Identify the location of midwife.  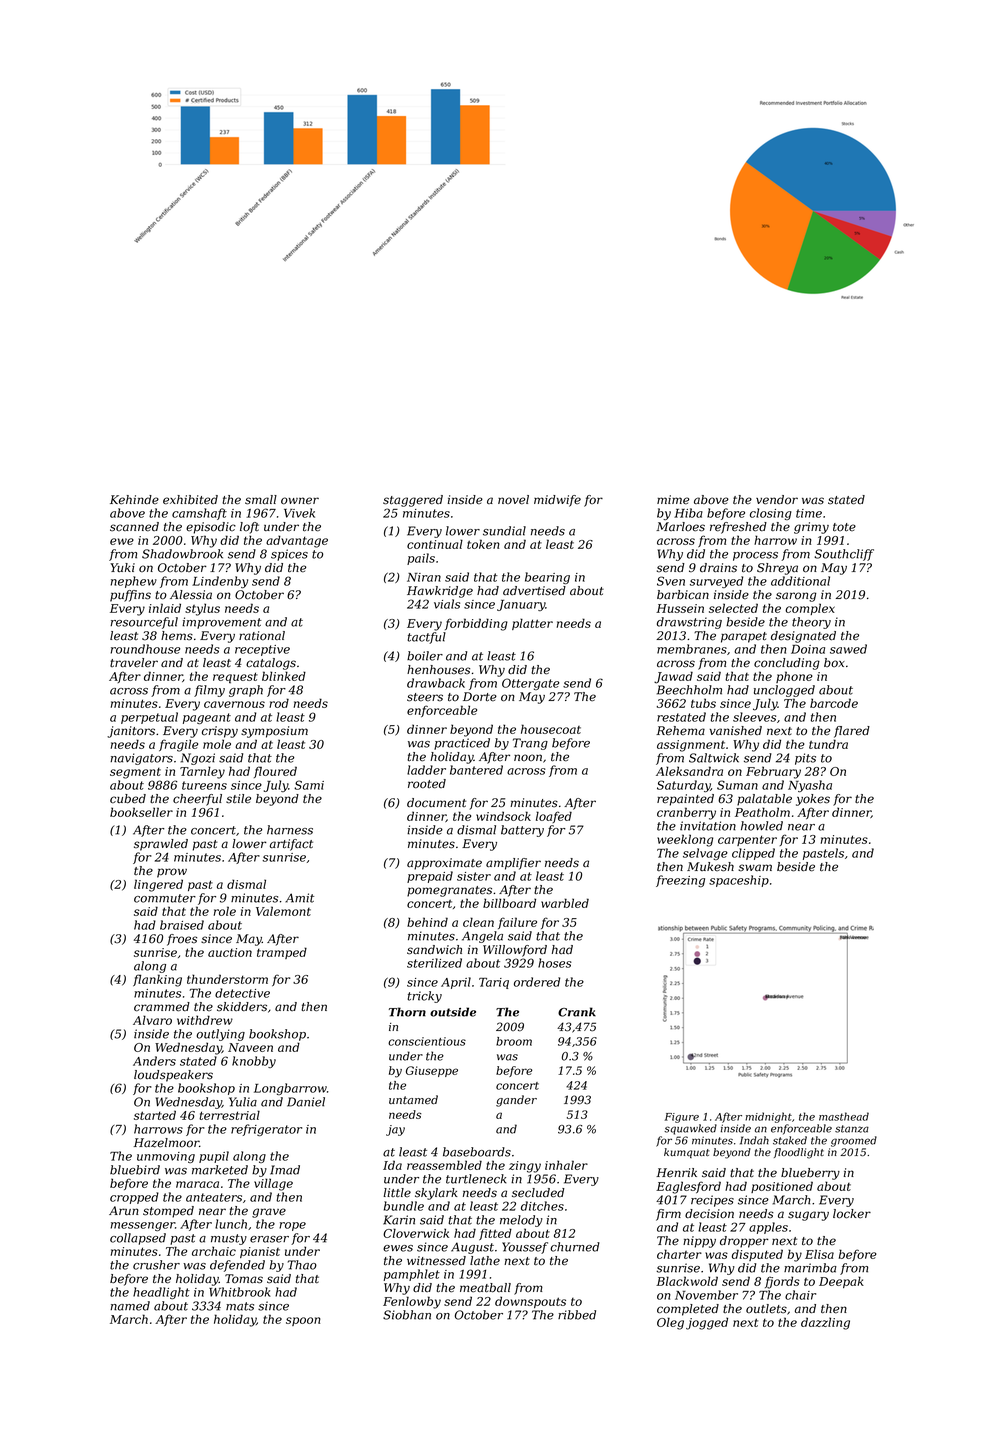
(557, 501).
